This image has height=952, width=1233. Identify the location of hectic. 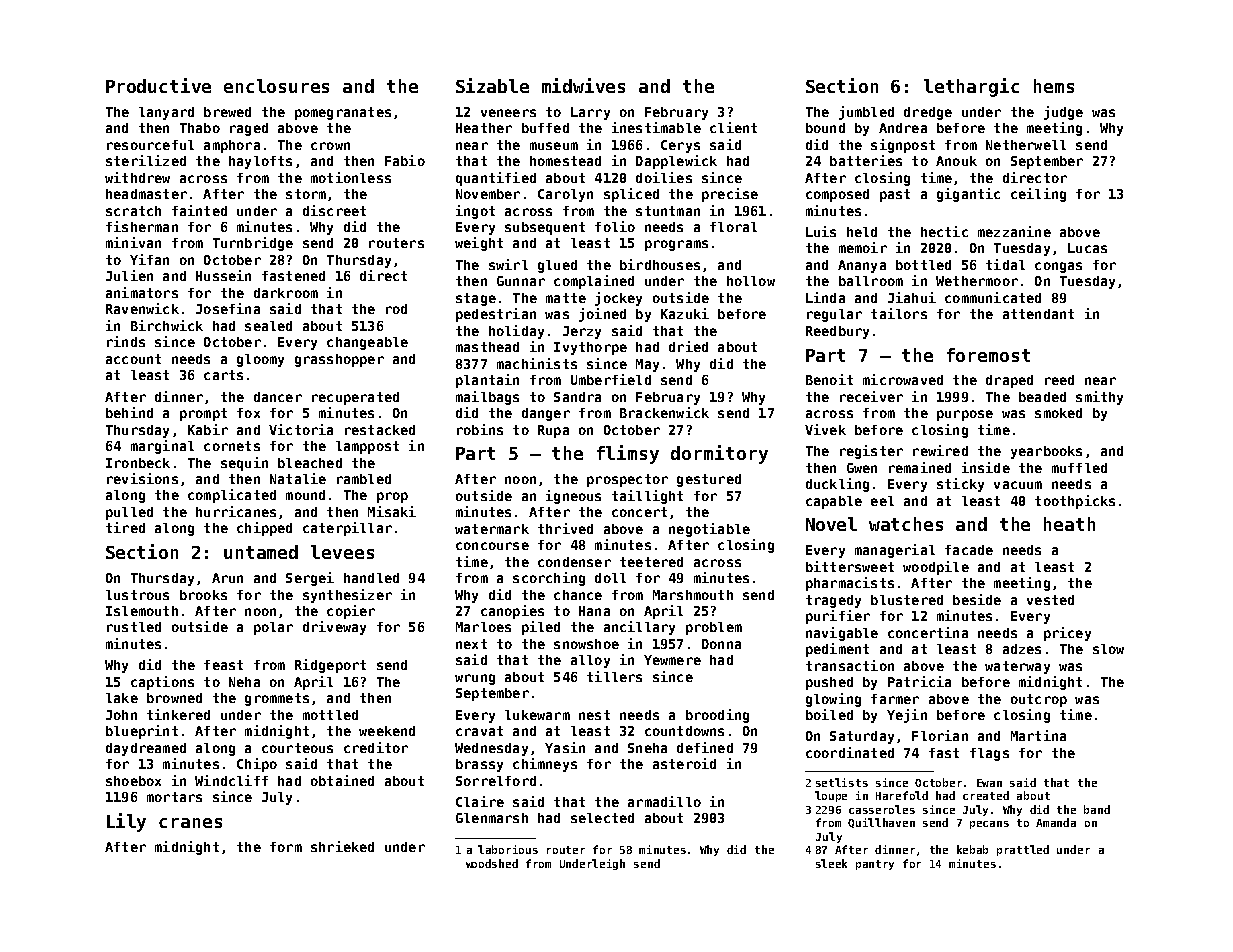
(944, 231).
